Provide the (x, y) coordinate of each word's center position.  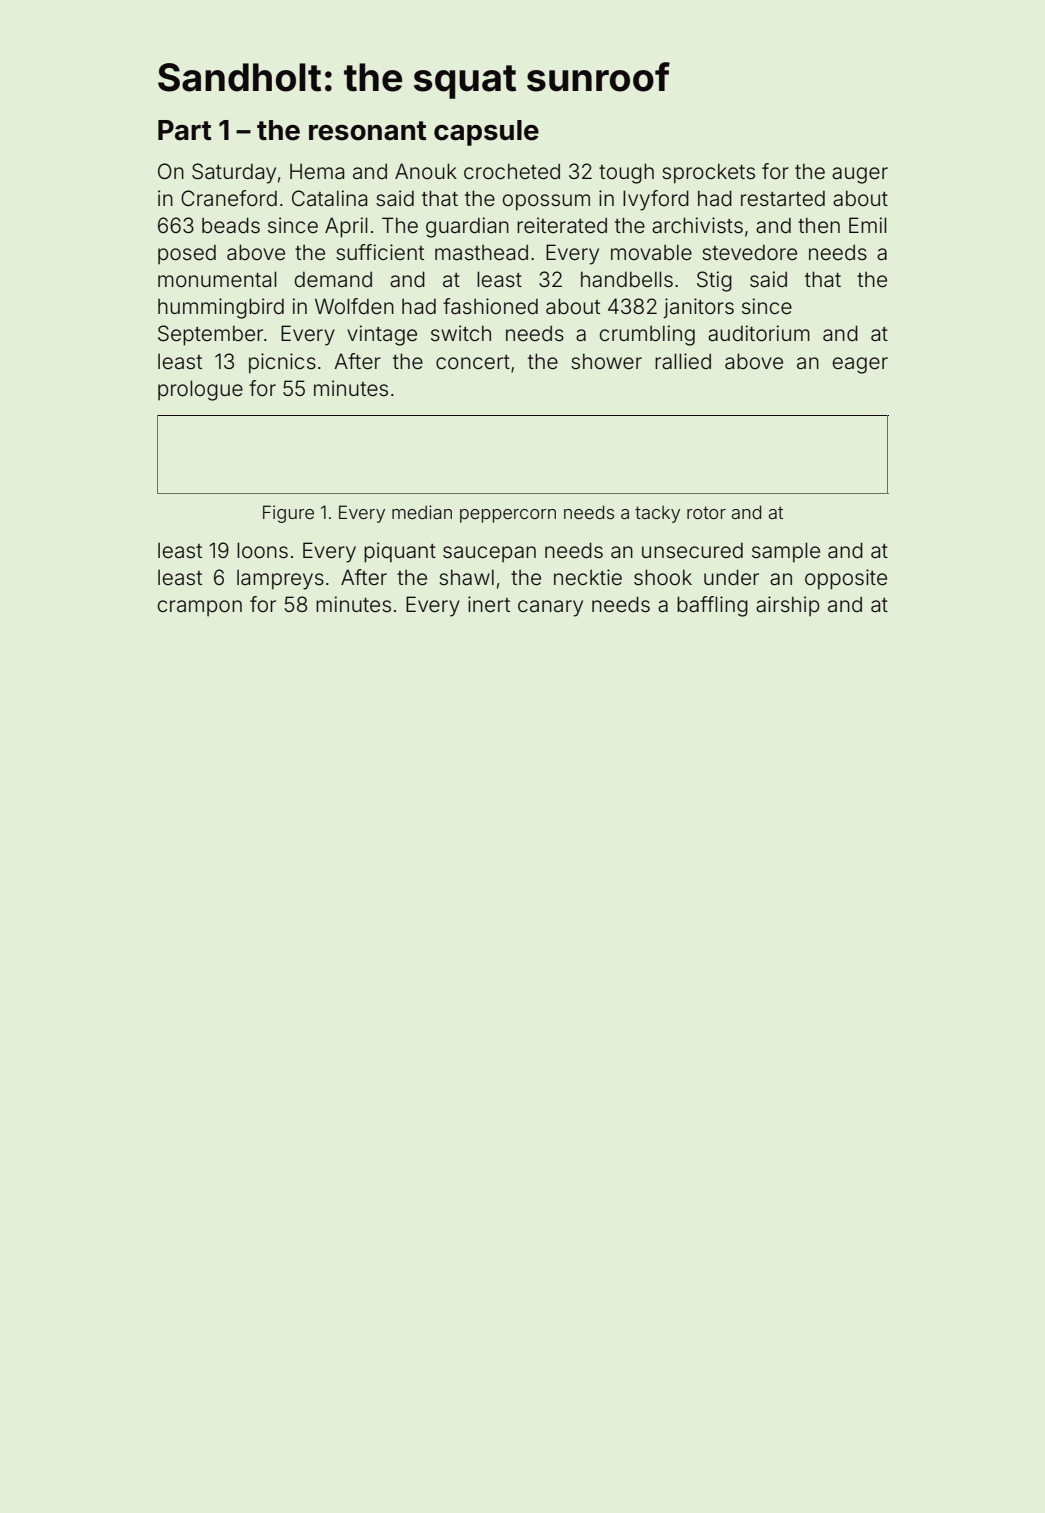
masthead (481, 252)
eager (860, 365)
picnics (282, 363)
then (819, 225)
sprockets (708, 173)
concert (473, 362)
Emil (867, 225)
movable (651, 252)
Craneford (229, 198)
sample (786, 552)
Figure (288, 514)
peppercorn (508, 516)
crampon (199, 608)
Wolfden (354, 306)
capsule (486, 133)
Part (185, 130)
